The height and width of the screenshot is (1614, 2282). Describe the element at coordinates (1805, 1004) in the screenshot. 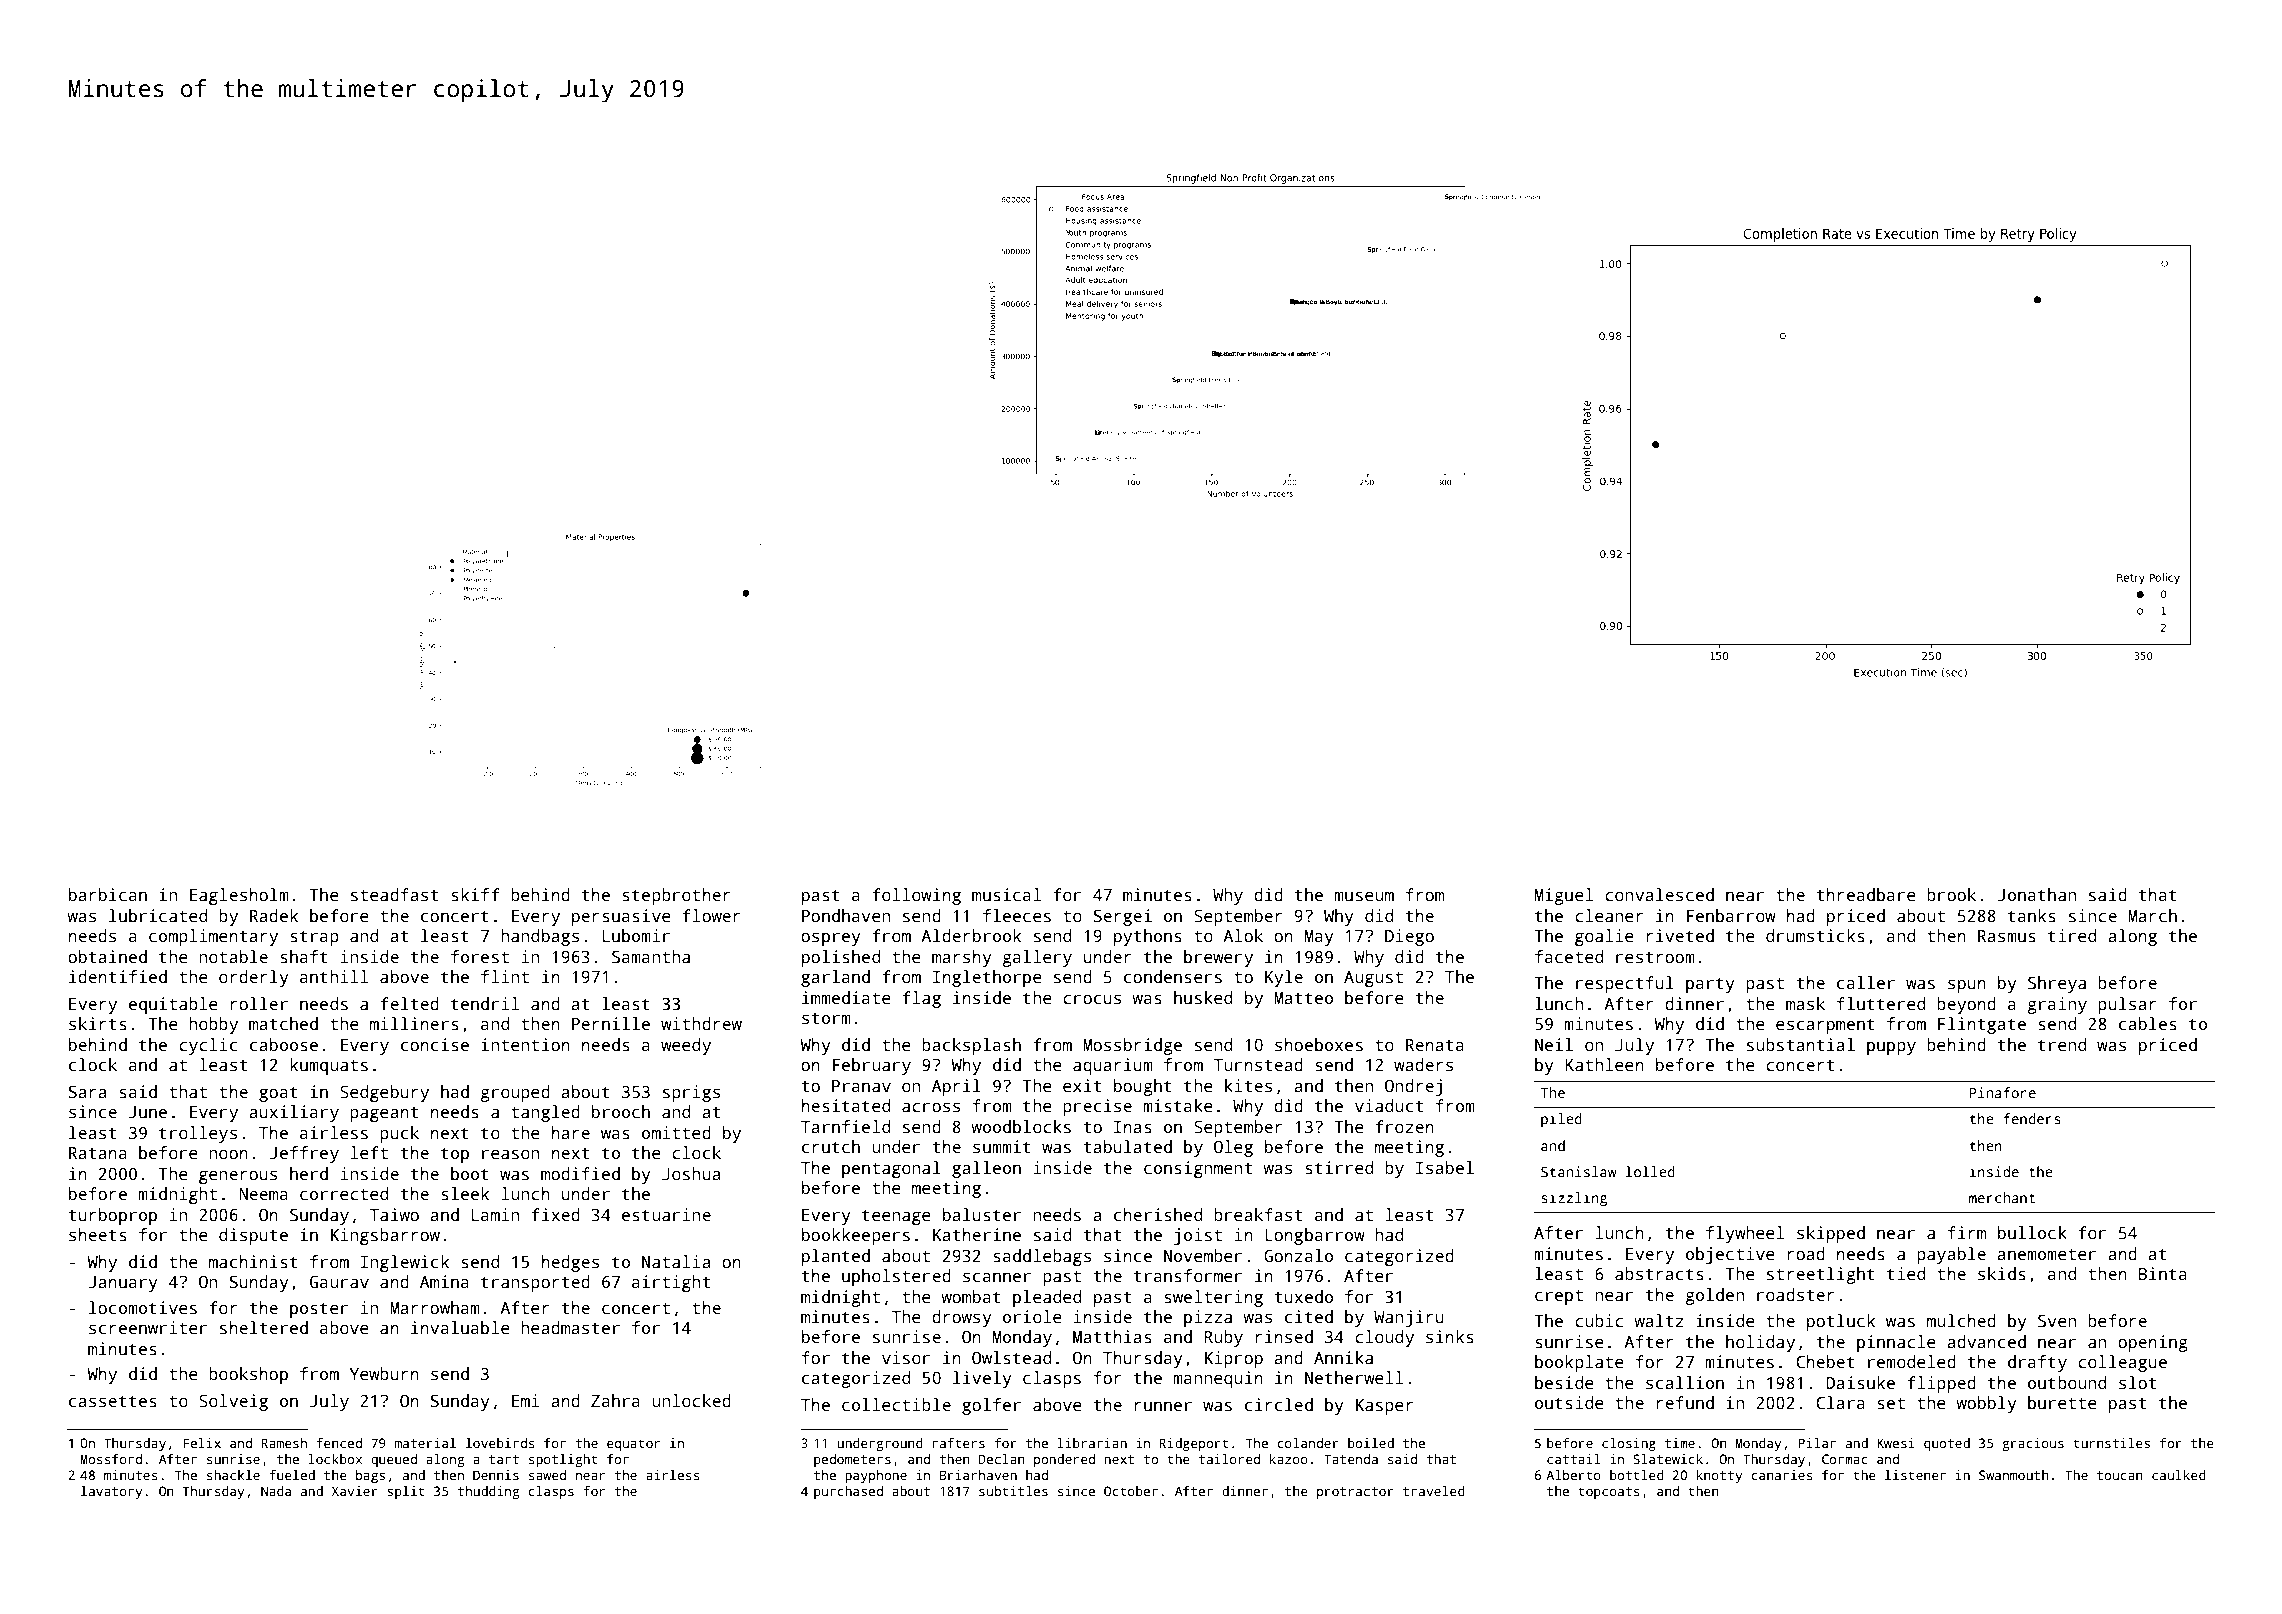

I see `mask` at that location.
